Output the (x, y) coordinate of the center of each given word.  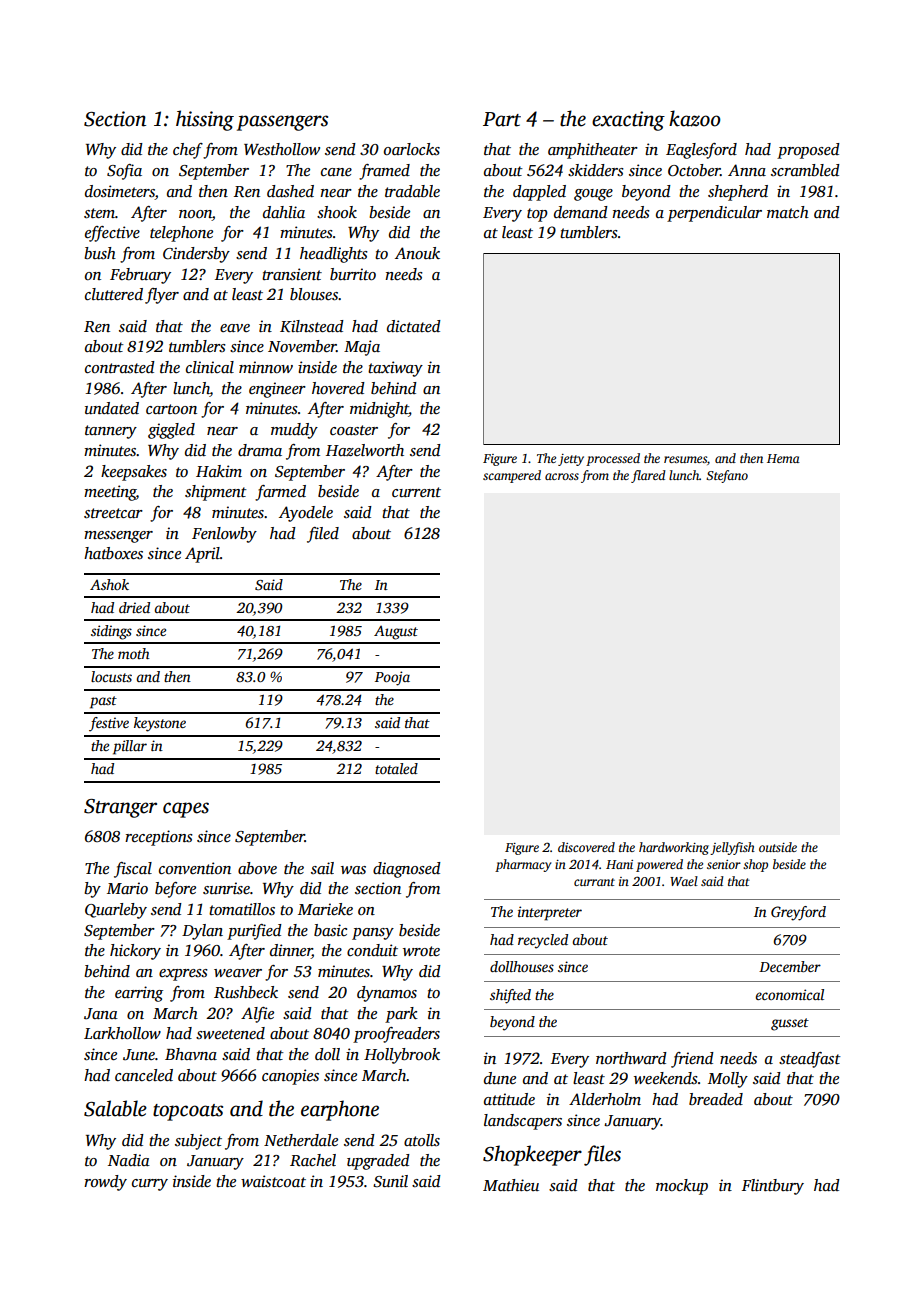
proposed (808, 151)
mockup (682, 1187)
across (562, 476)
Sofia (124, 172)
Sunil (390, 1181)
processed (613, 459)
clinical (210, 367)
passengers (282, 123)
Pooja (392, 678)
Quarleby (116, 911)
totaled (396, 768)
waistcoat (273, 1181)
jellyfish (732, 848)
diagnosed (407, 870)
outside (778, 847)
